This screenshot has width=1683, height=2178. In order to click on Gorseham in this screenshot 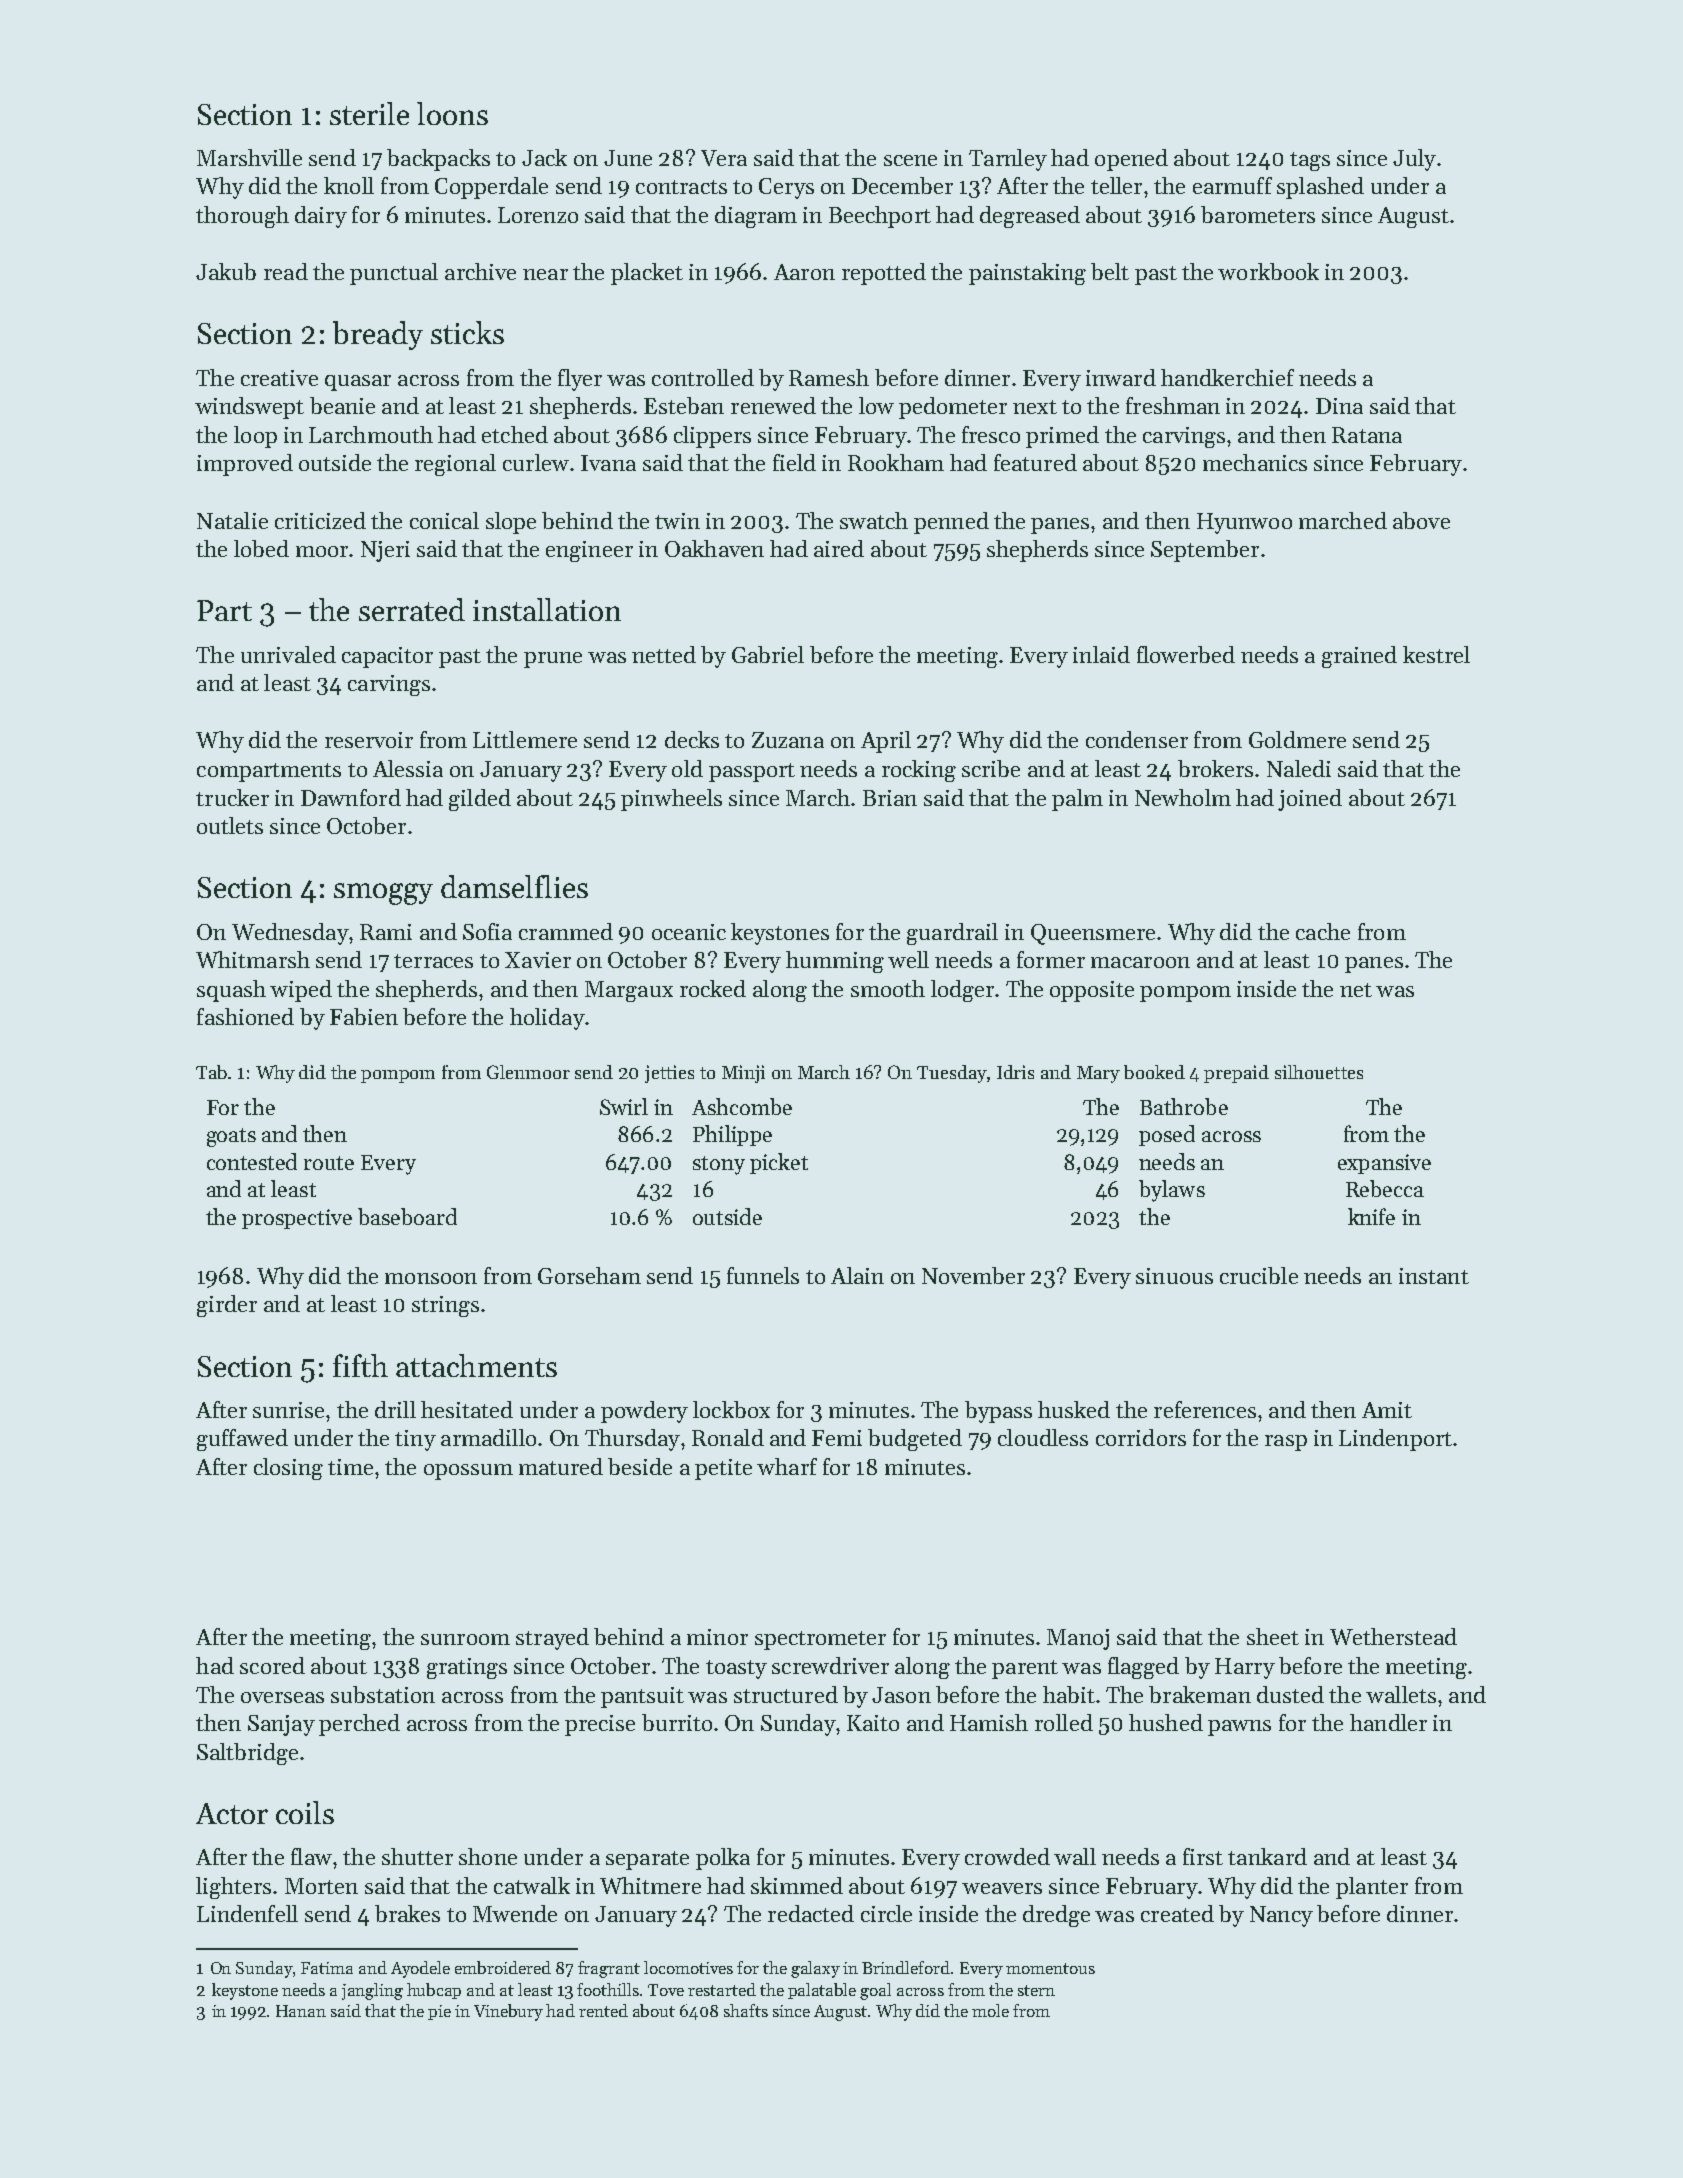, I will do `click(589, 1275)`.
